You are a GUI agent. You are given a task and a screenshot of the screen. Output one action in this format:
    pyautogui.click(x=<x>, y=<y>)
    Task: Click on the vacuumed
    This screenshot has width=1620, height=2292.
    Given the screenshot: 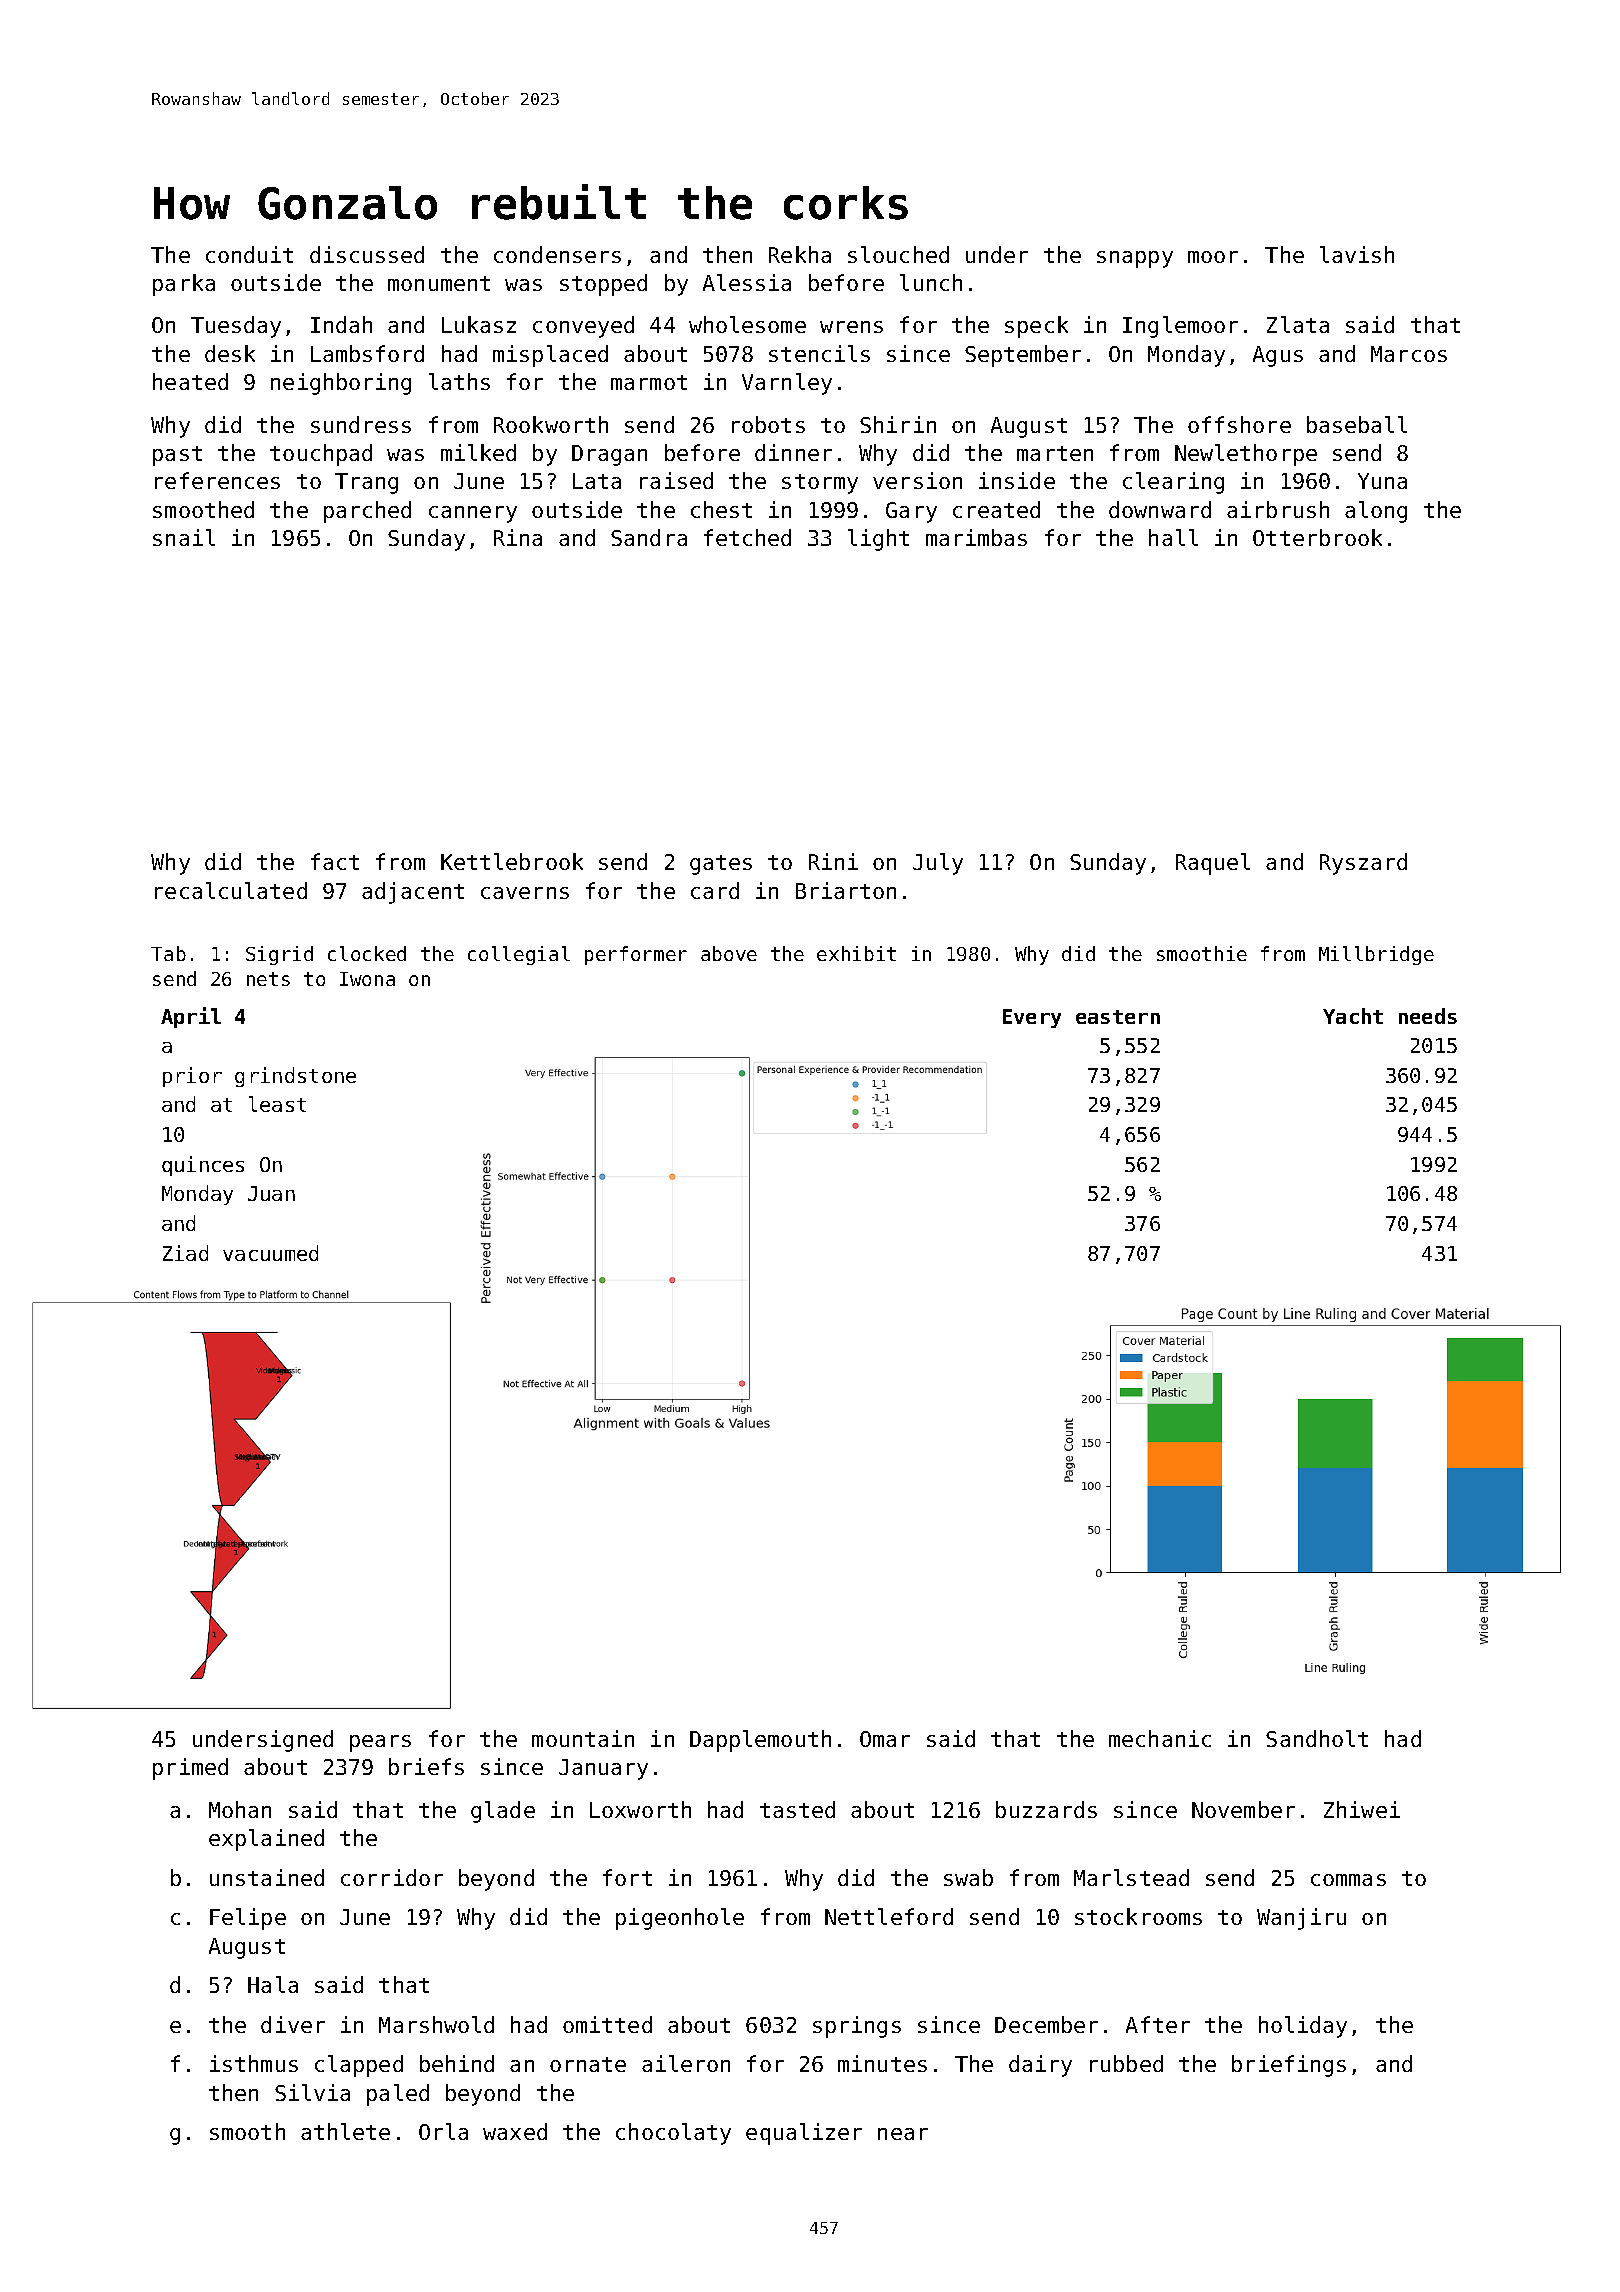 What is the action you would take?
    pyautogui.click(x=270, y=1253)
